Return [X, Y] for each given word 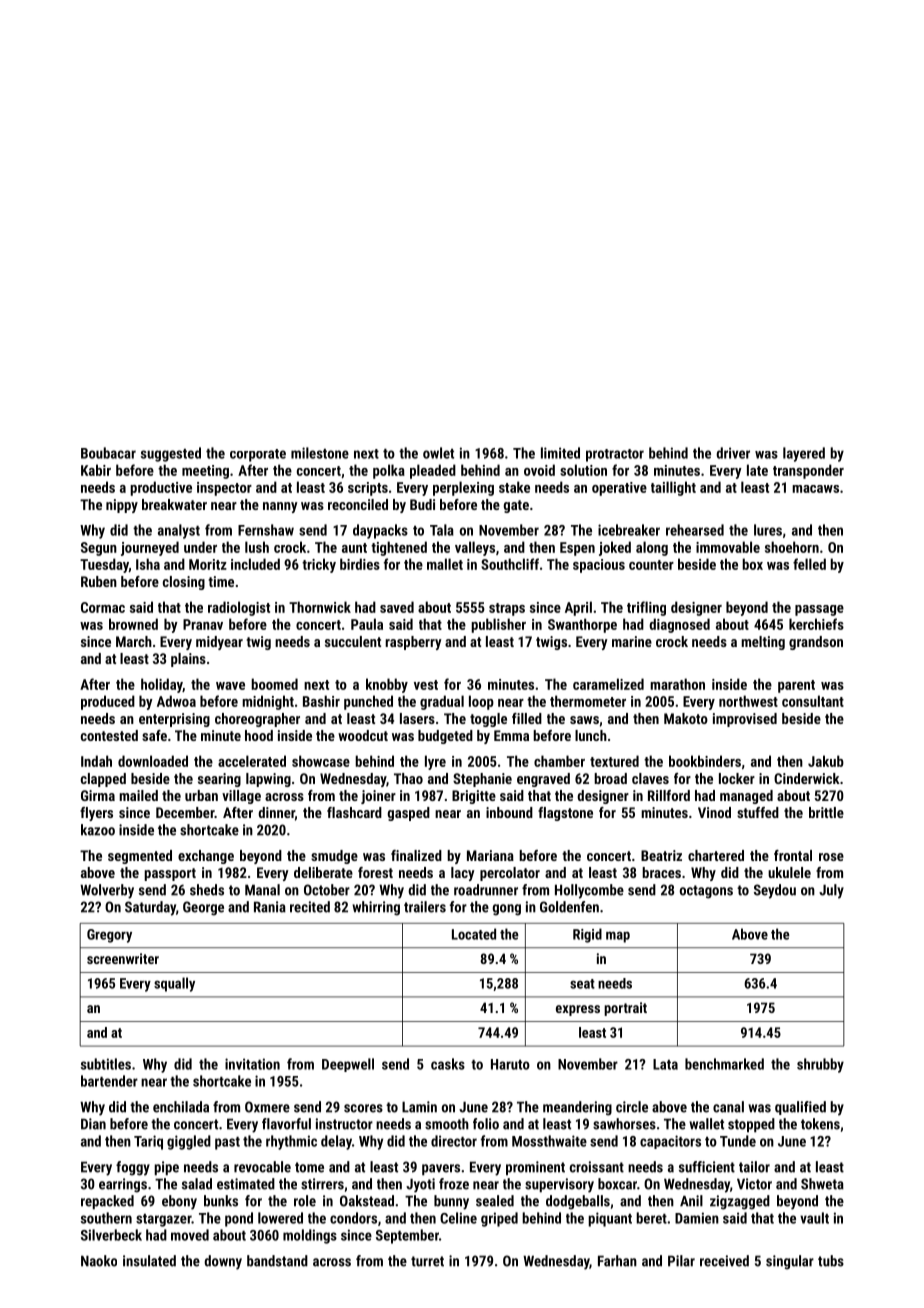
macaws [815, 489]
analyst [179, 531]
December [185, 812]
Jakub [826, 761]
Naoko [99, 1261]
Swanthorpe [582, 625]
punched [368, 702]
